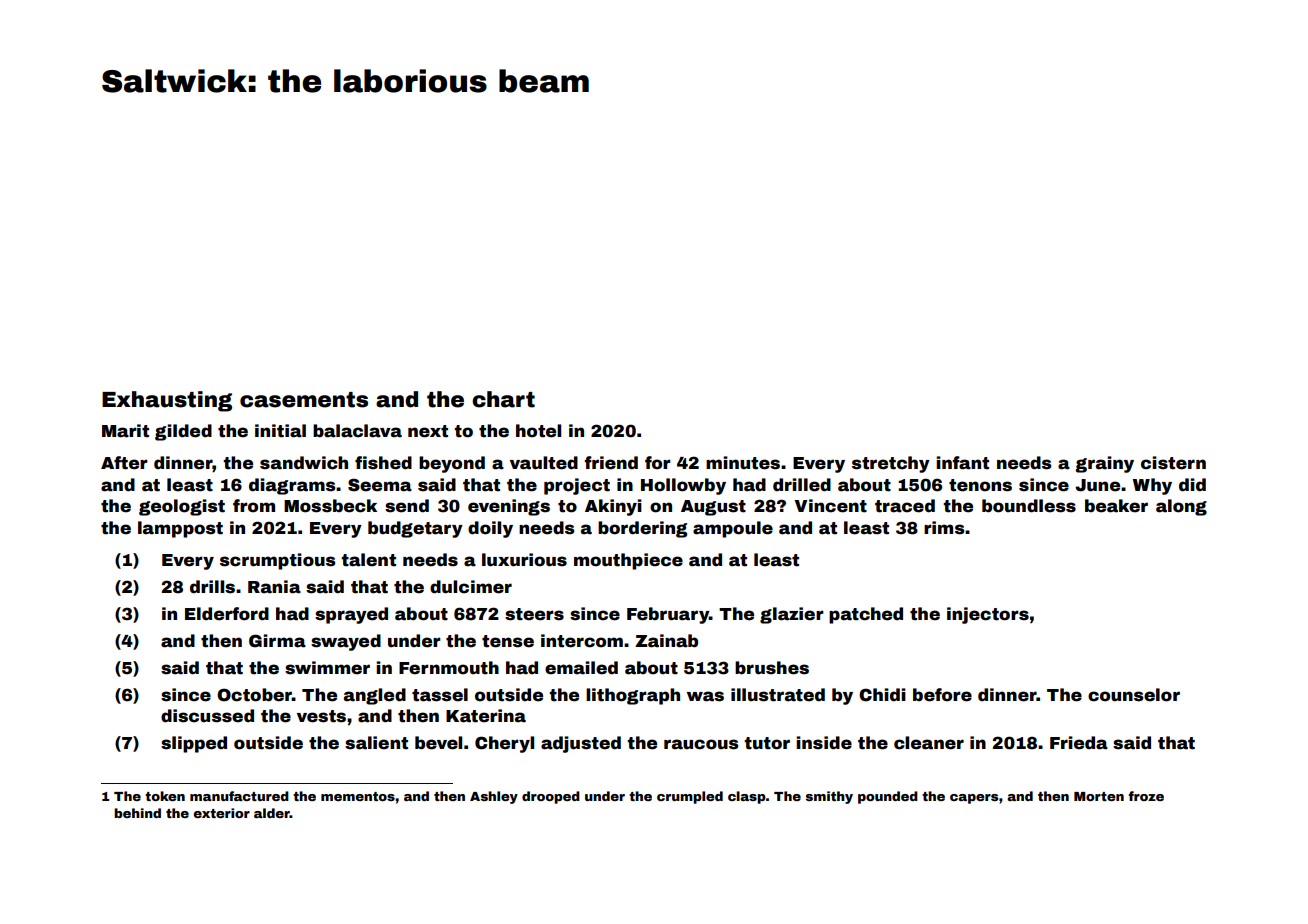  Describe the element at coordinates (304, 400) in the screenshot. I see `casements` at that location.
